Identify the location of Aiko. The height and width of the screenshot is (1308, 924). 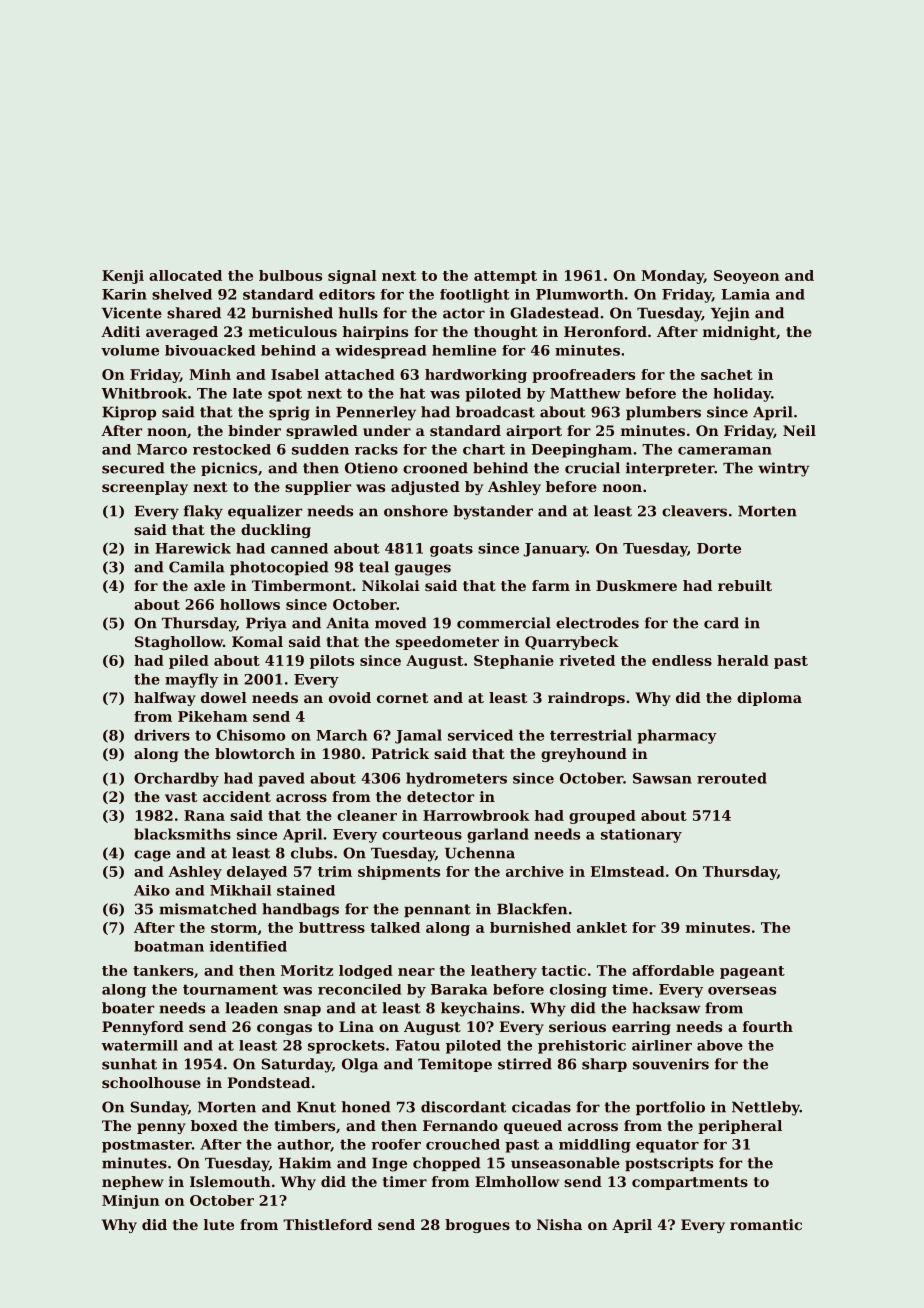
(152, 890).
